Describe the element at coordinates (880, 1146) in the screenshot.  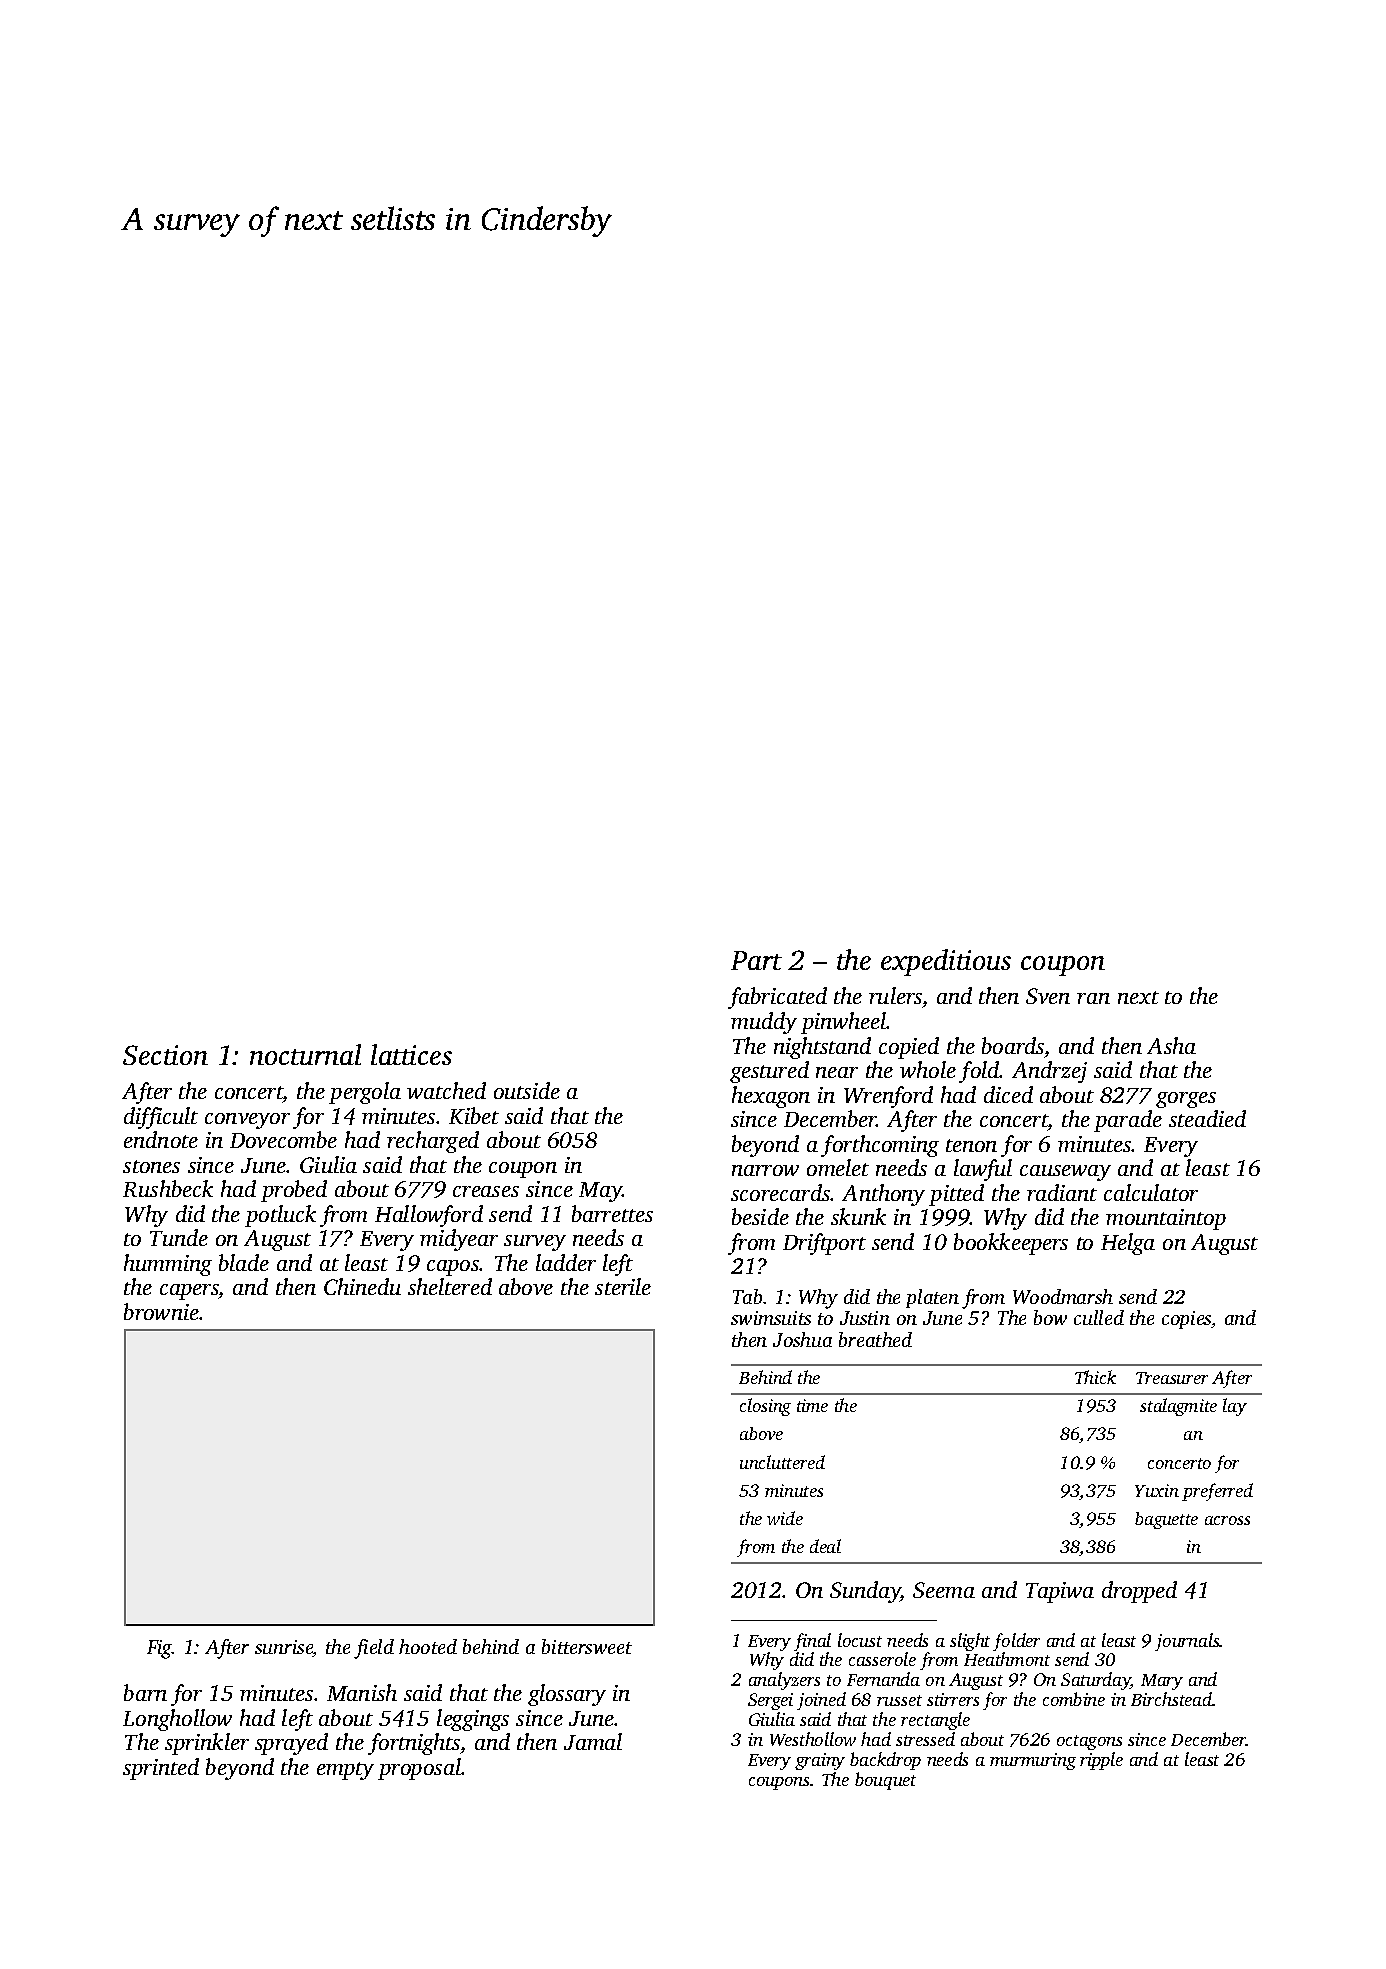
I see `forthcoming` at that location.
